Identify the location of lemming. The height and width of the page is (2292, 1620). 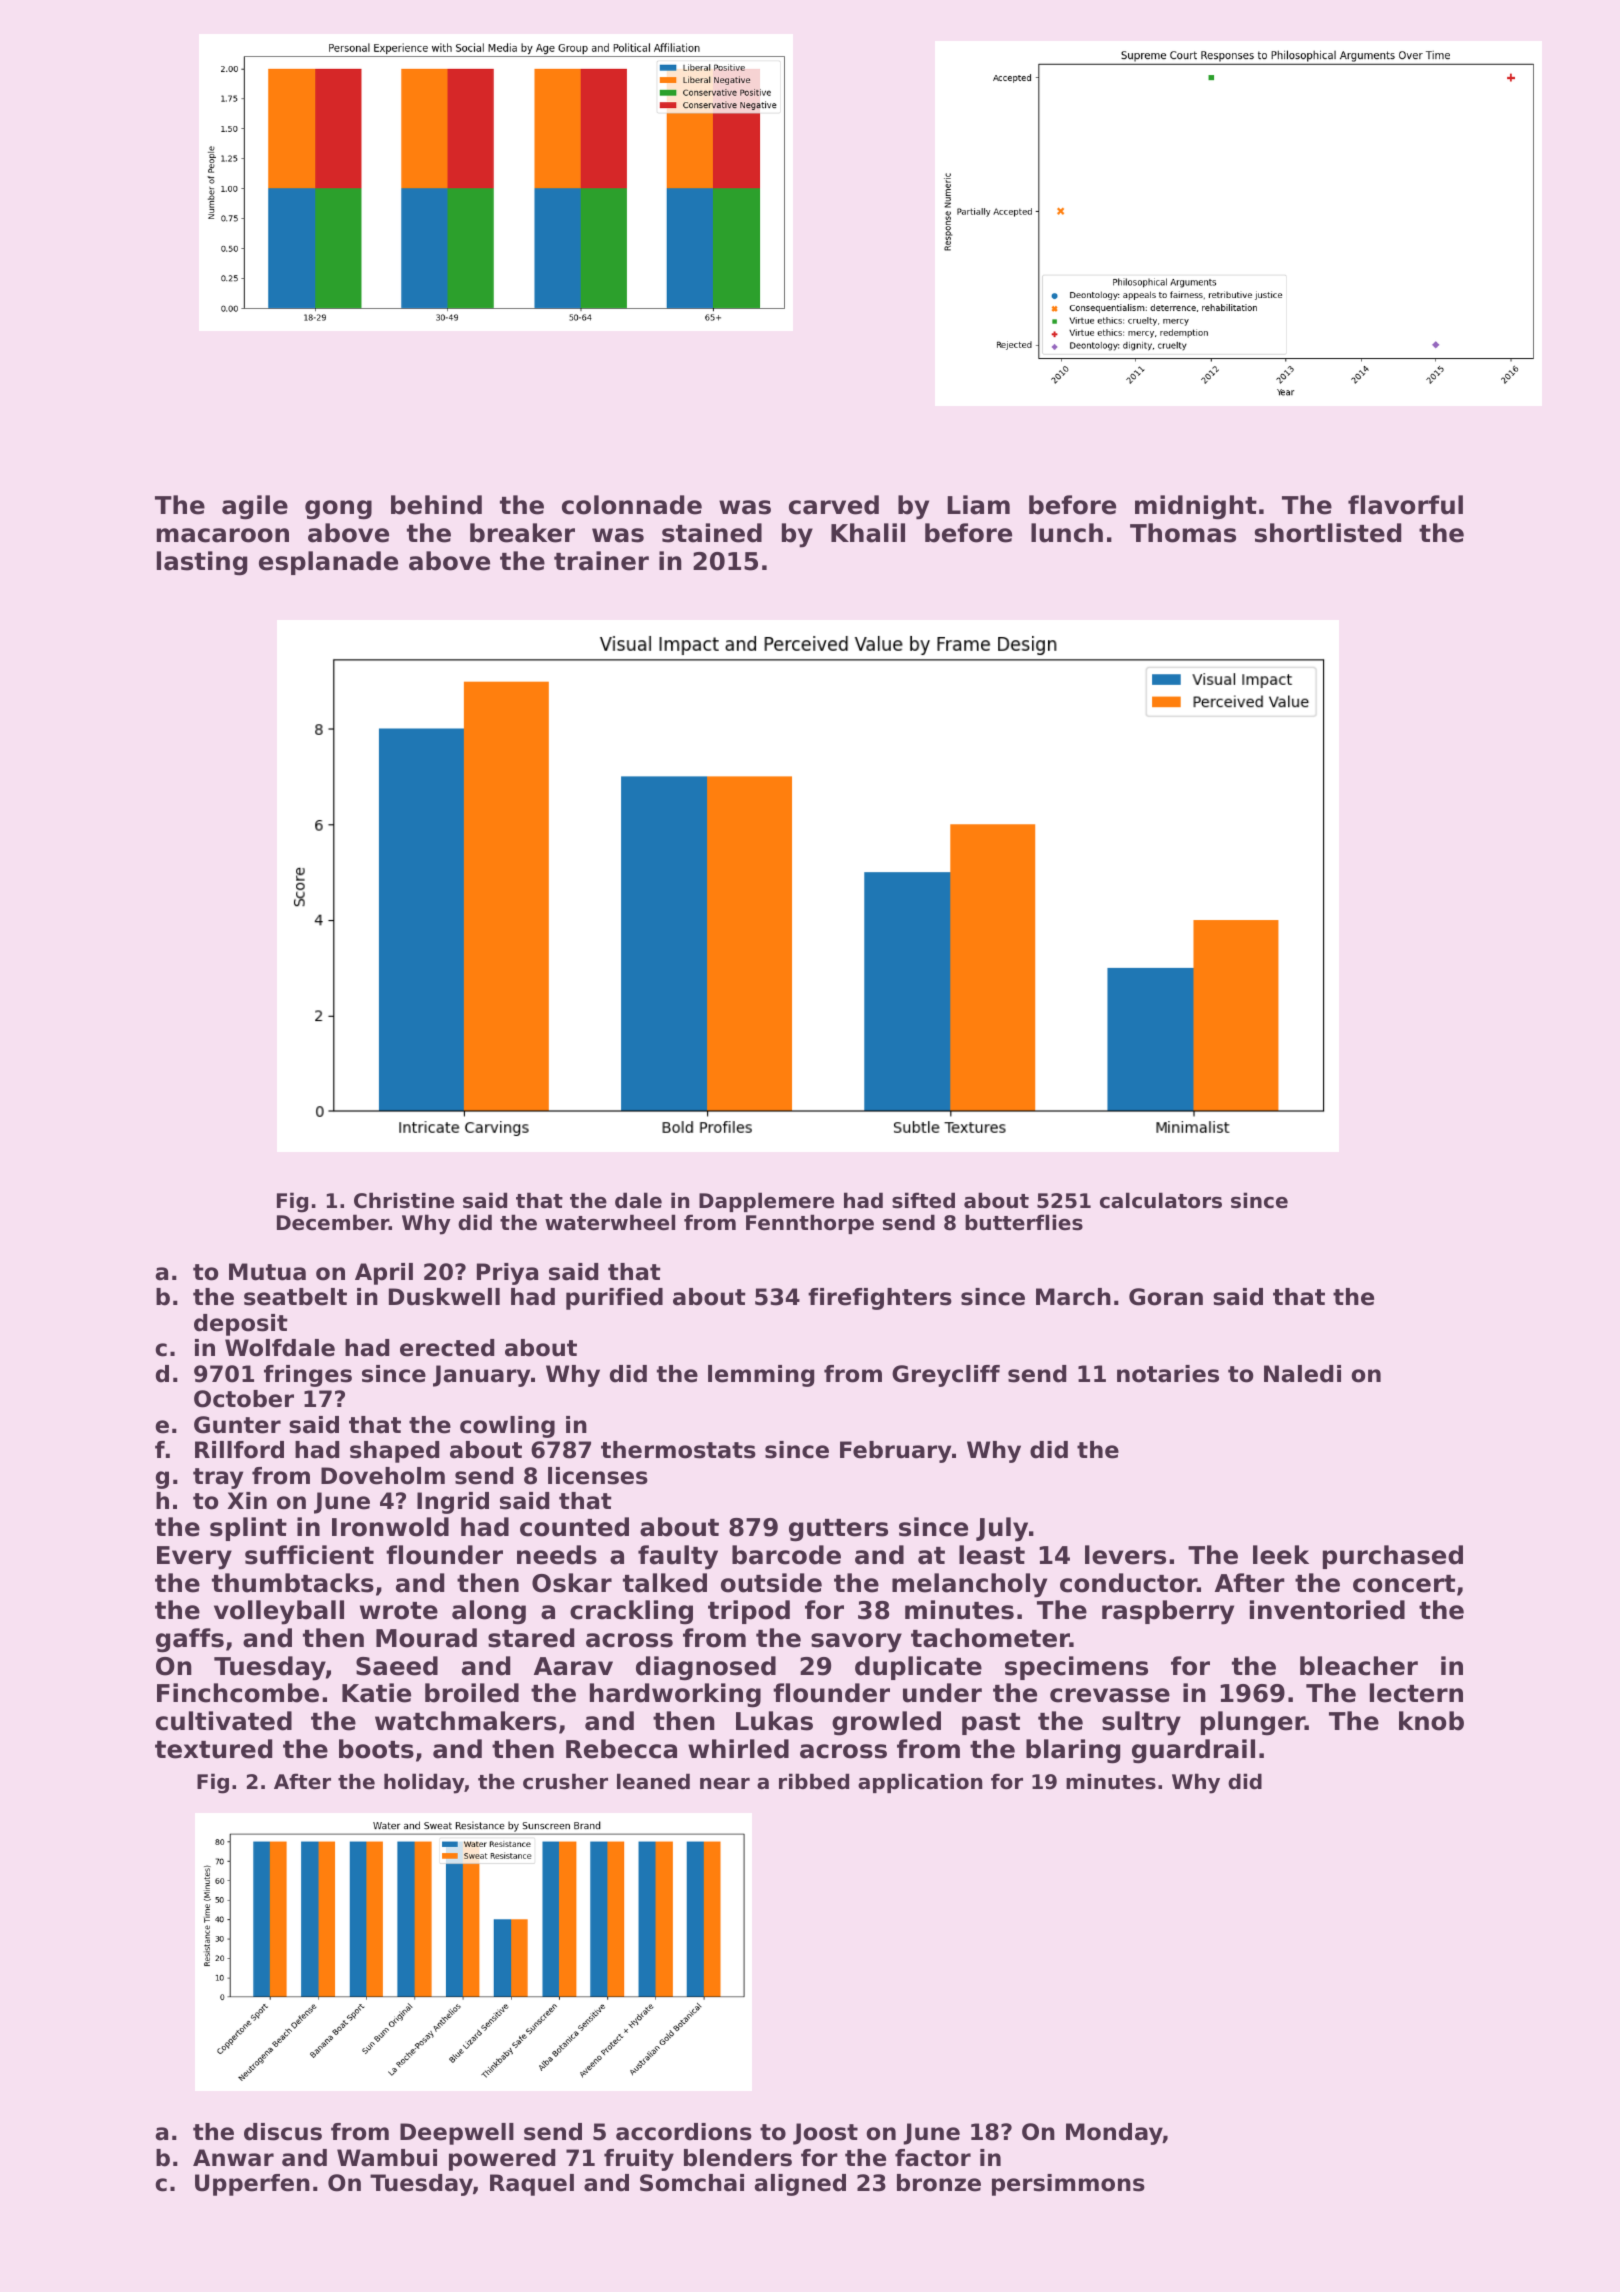
(761, 1376).
